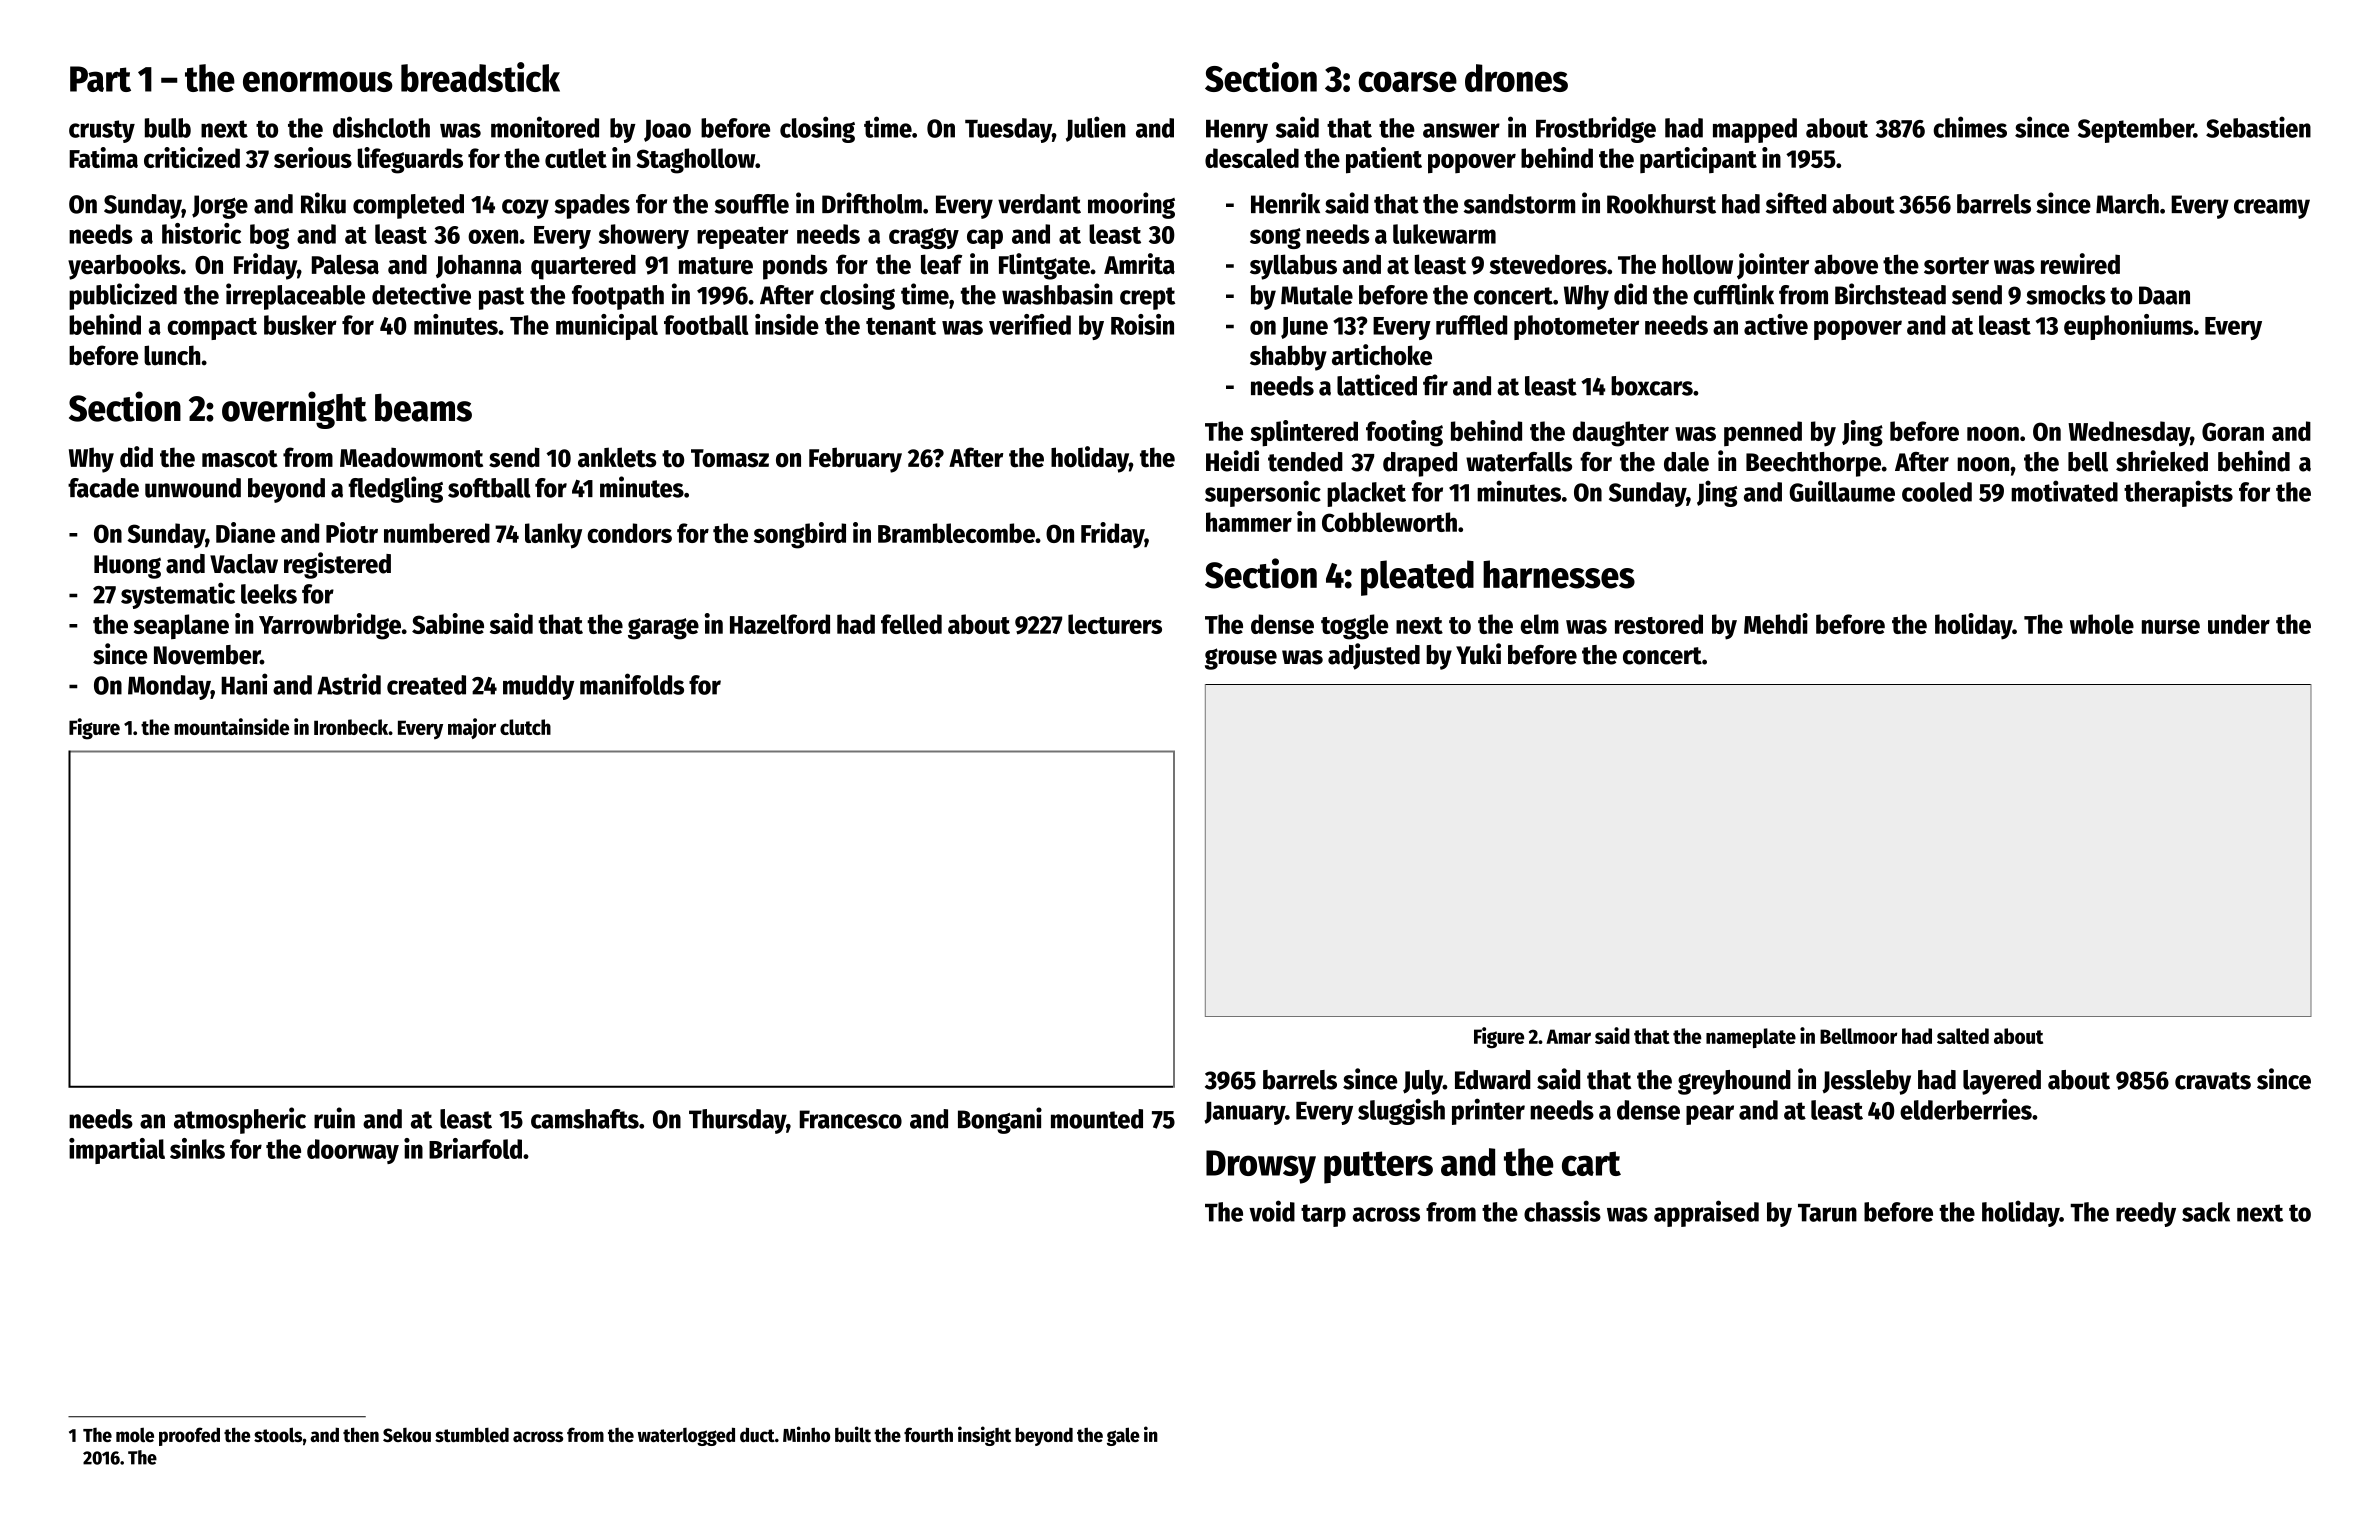 The height and width of the screenshot is (1540, 2380). What do you see at coordinates (1478, 654) in the screenshot?
I see `Yuki` at bounding box center [1478, 654].
